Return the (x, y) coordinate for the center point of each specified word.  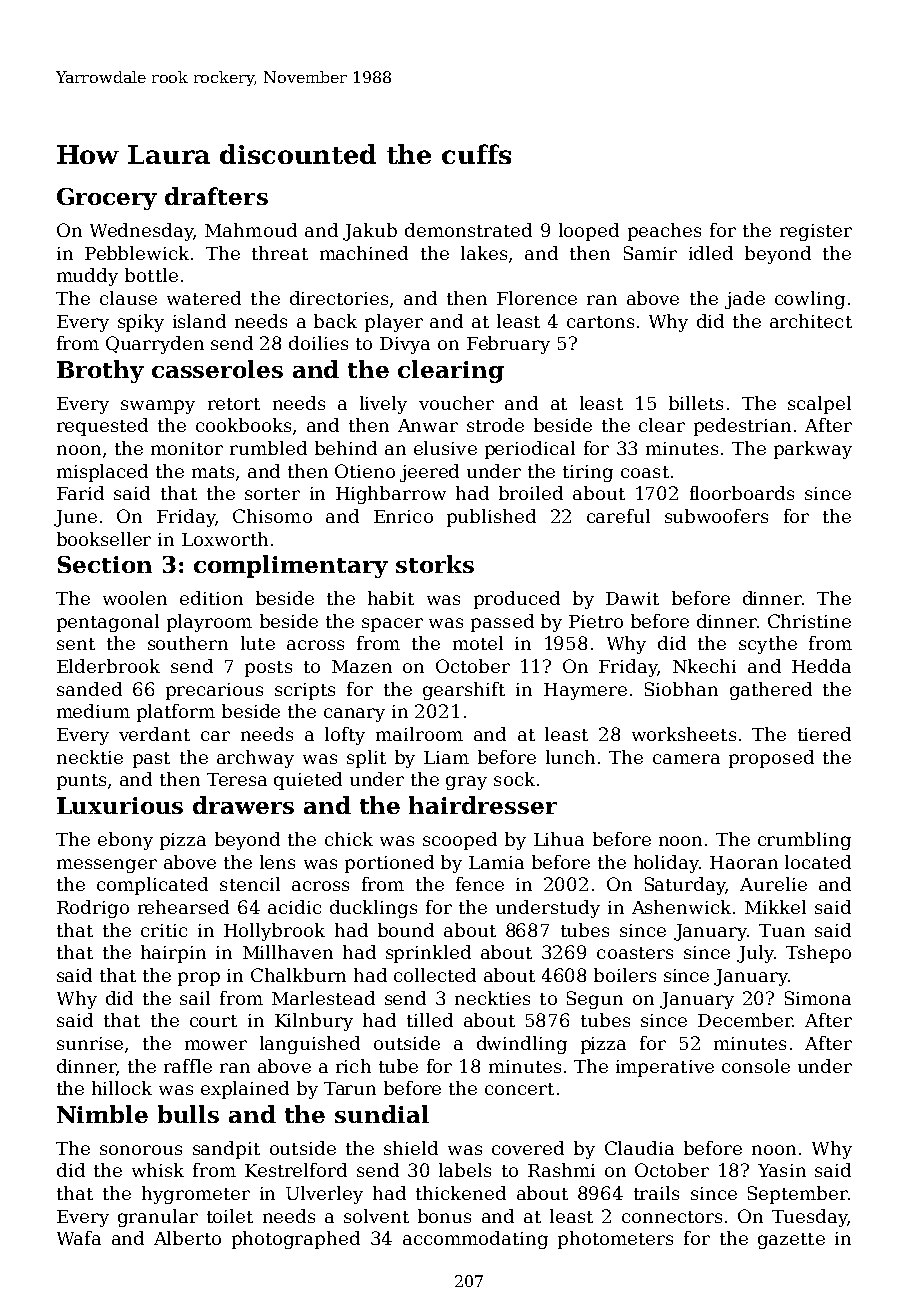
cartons (600, 322)
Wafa (79, 1238)
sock (514, 779)
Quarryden (155, 345)
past (151, 760)
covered (528, 1148)
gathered (771, 691)
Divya (405, 345)
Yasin (782, 1170)
